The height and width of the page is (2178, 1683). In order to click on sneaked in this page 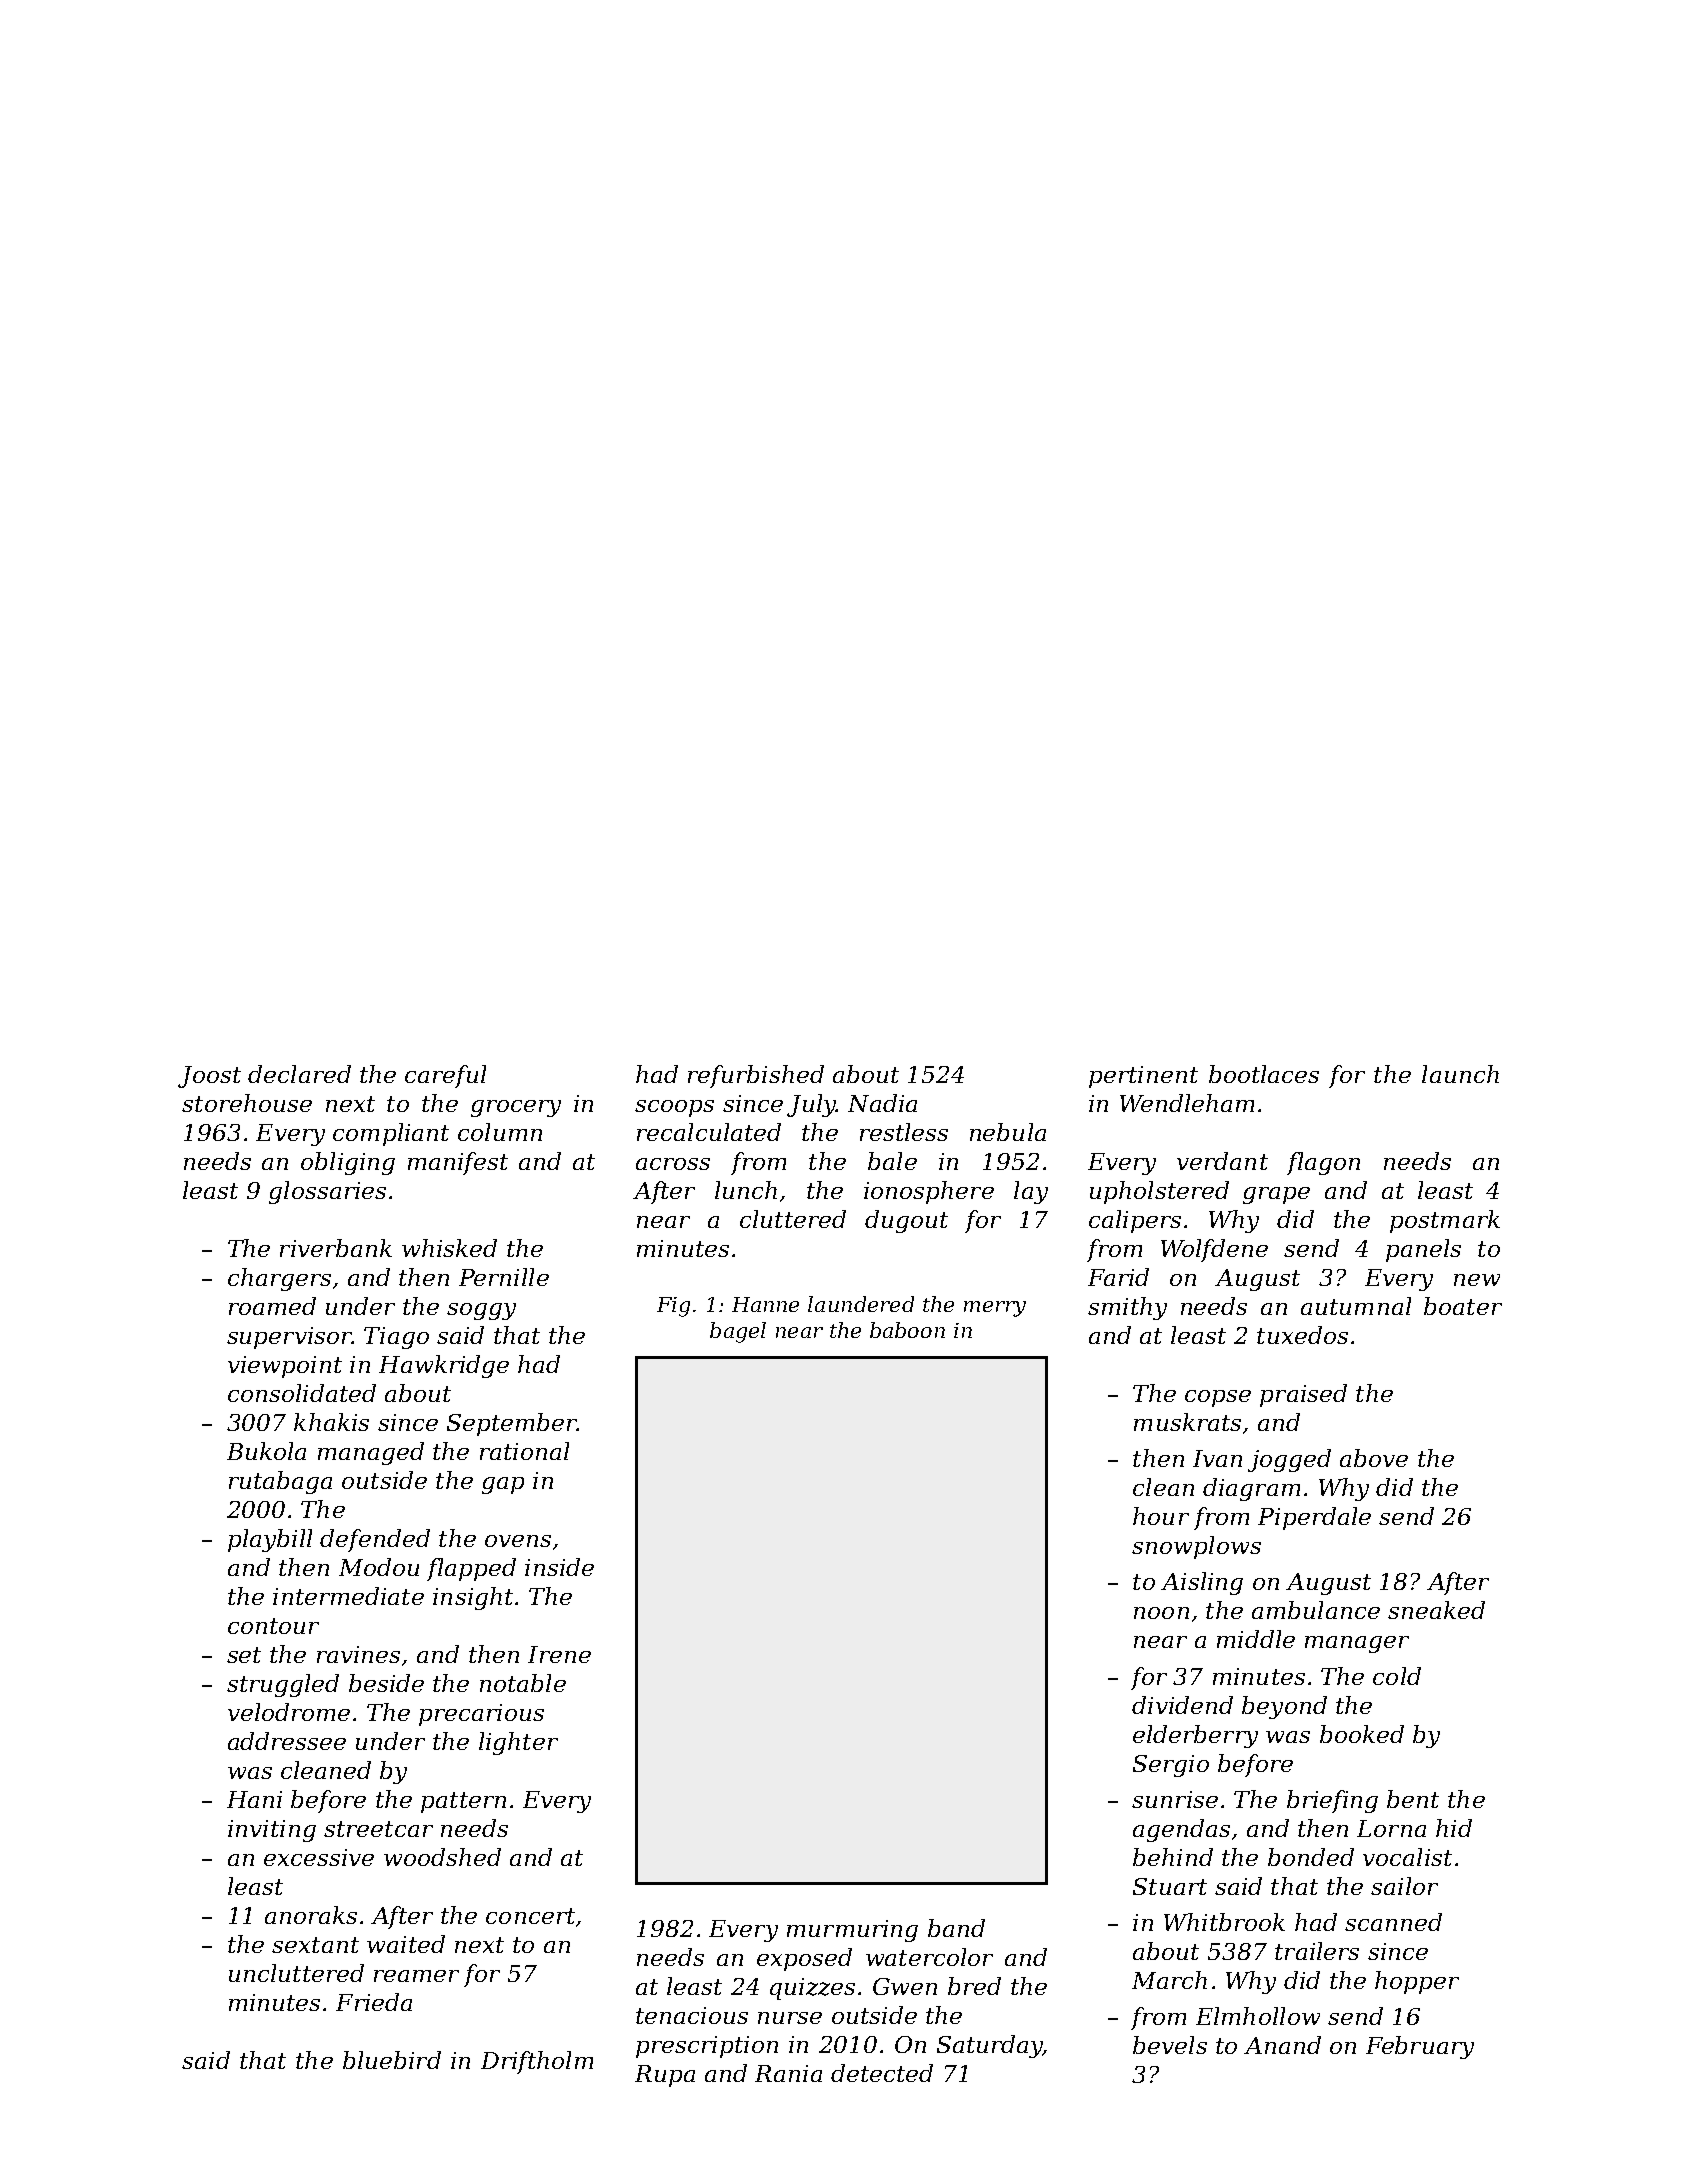, I will do `click(1436, 1610)`.
